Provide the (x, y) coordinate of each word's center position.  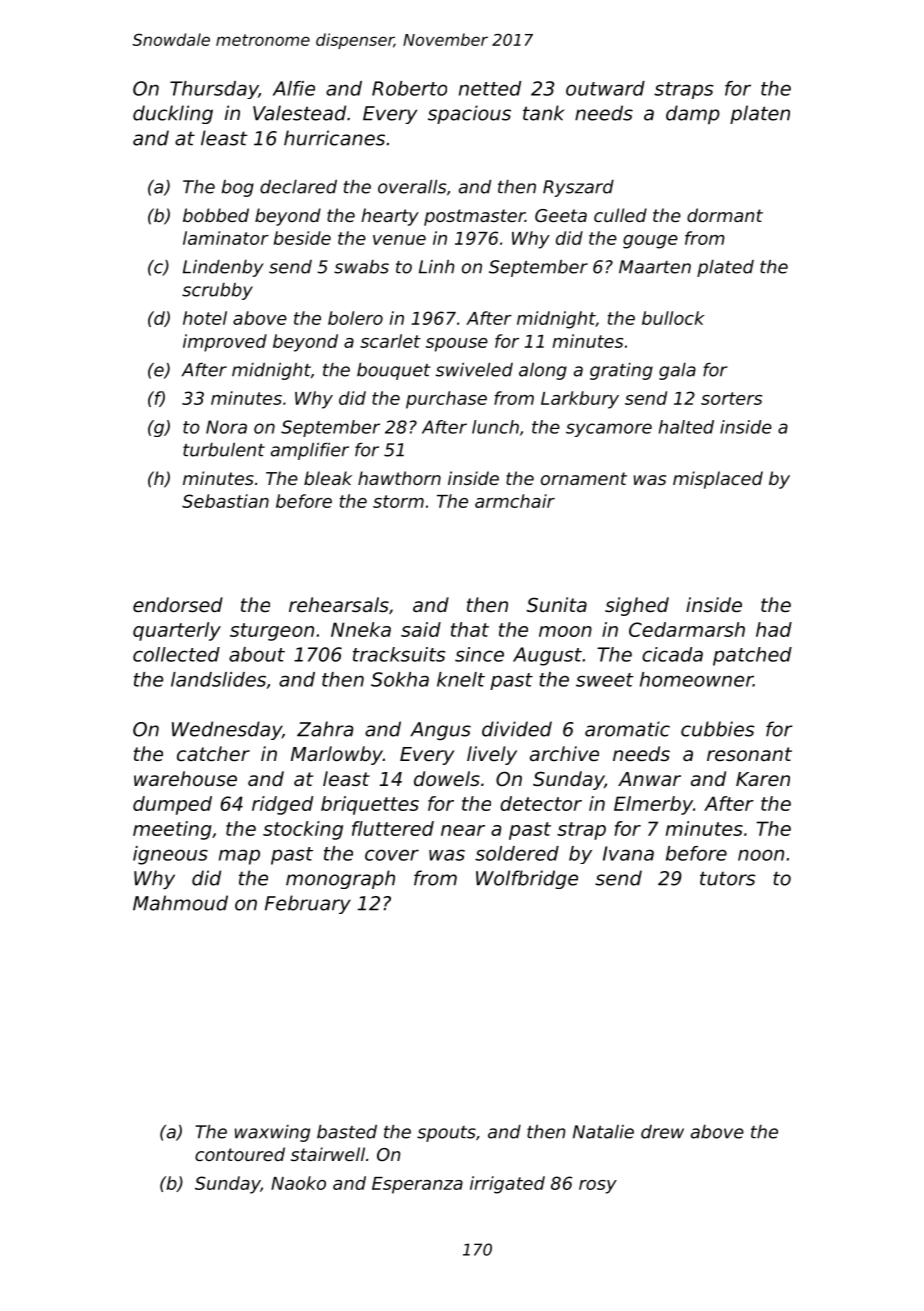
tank (543, 113)
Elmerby (653, 805)
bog (238, 188)
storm (398, 501)
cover (392, 855)
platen (760, 114)
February (308, 904)
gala (677, 371)
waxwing (272, 1133)
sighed (637, 606)
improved (225, 343)
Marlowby (337, 755)
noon (761, 855)
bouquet (394, 371)
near (463, 830)
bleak (328, 478)
